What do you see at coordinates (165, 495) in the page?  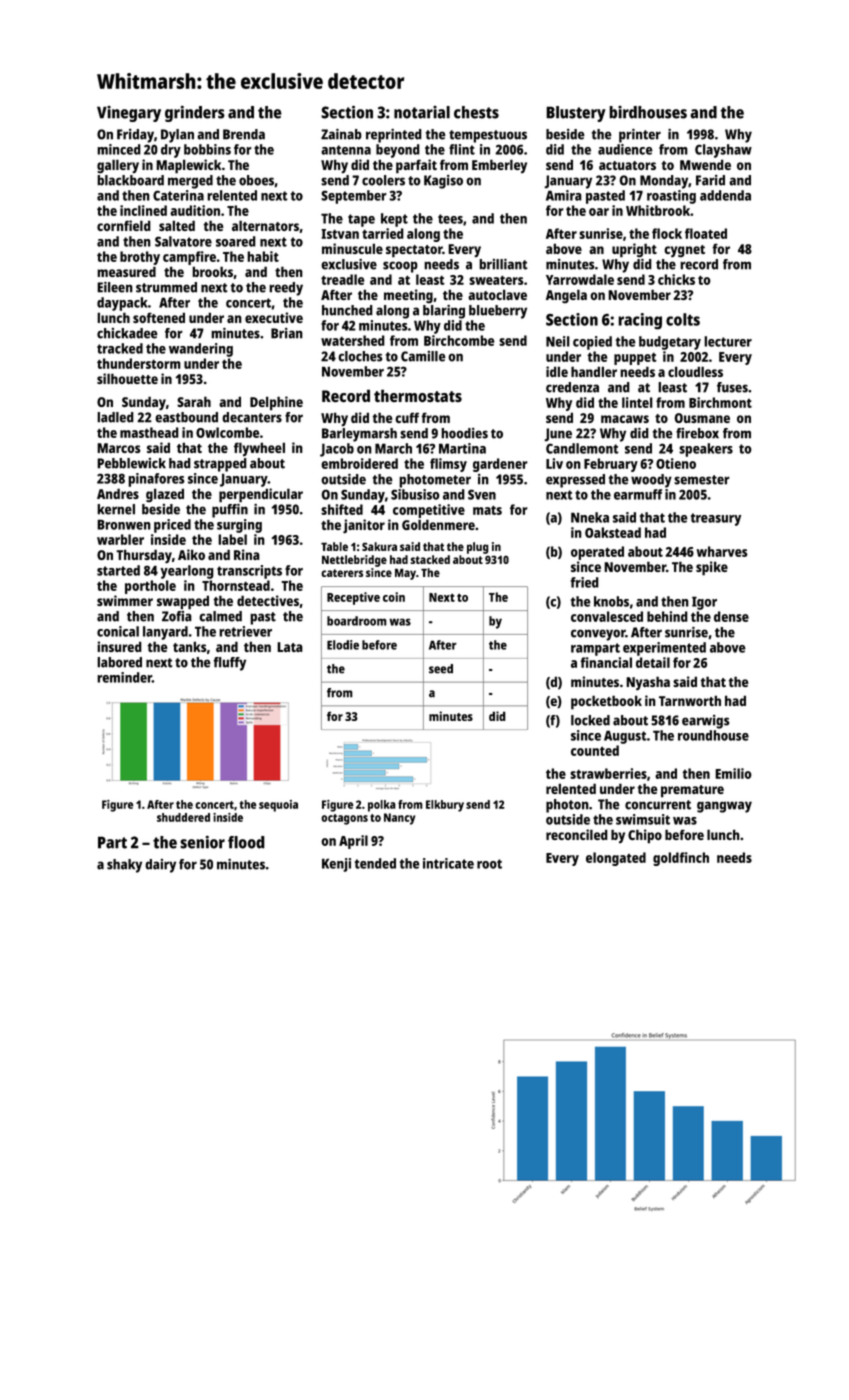 I see `glazed` at bounding box center [165, 495].
